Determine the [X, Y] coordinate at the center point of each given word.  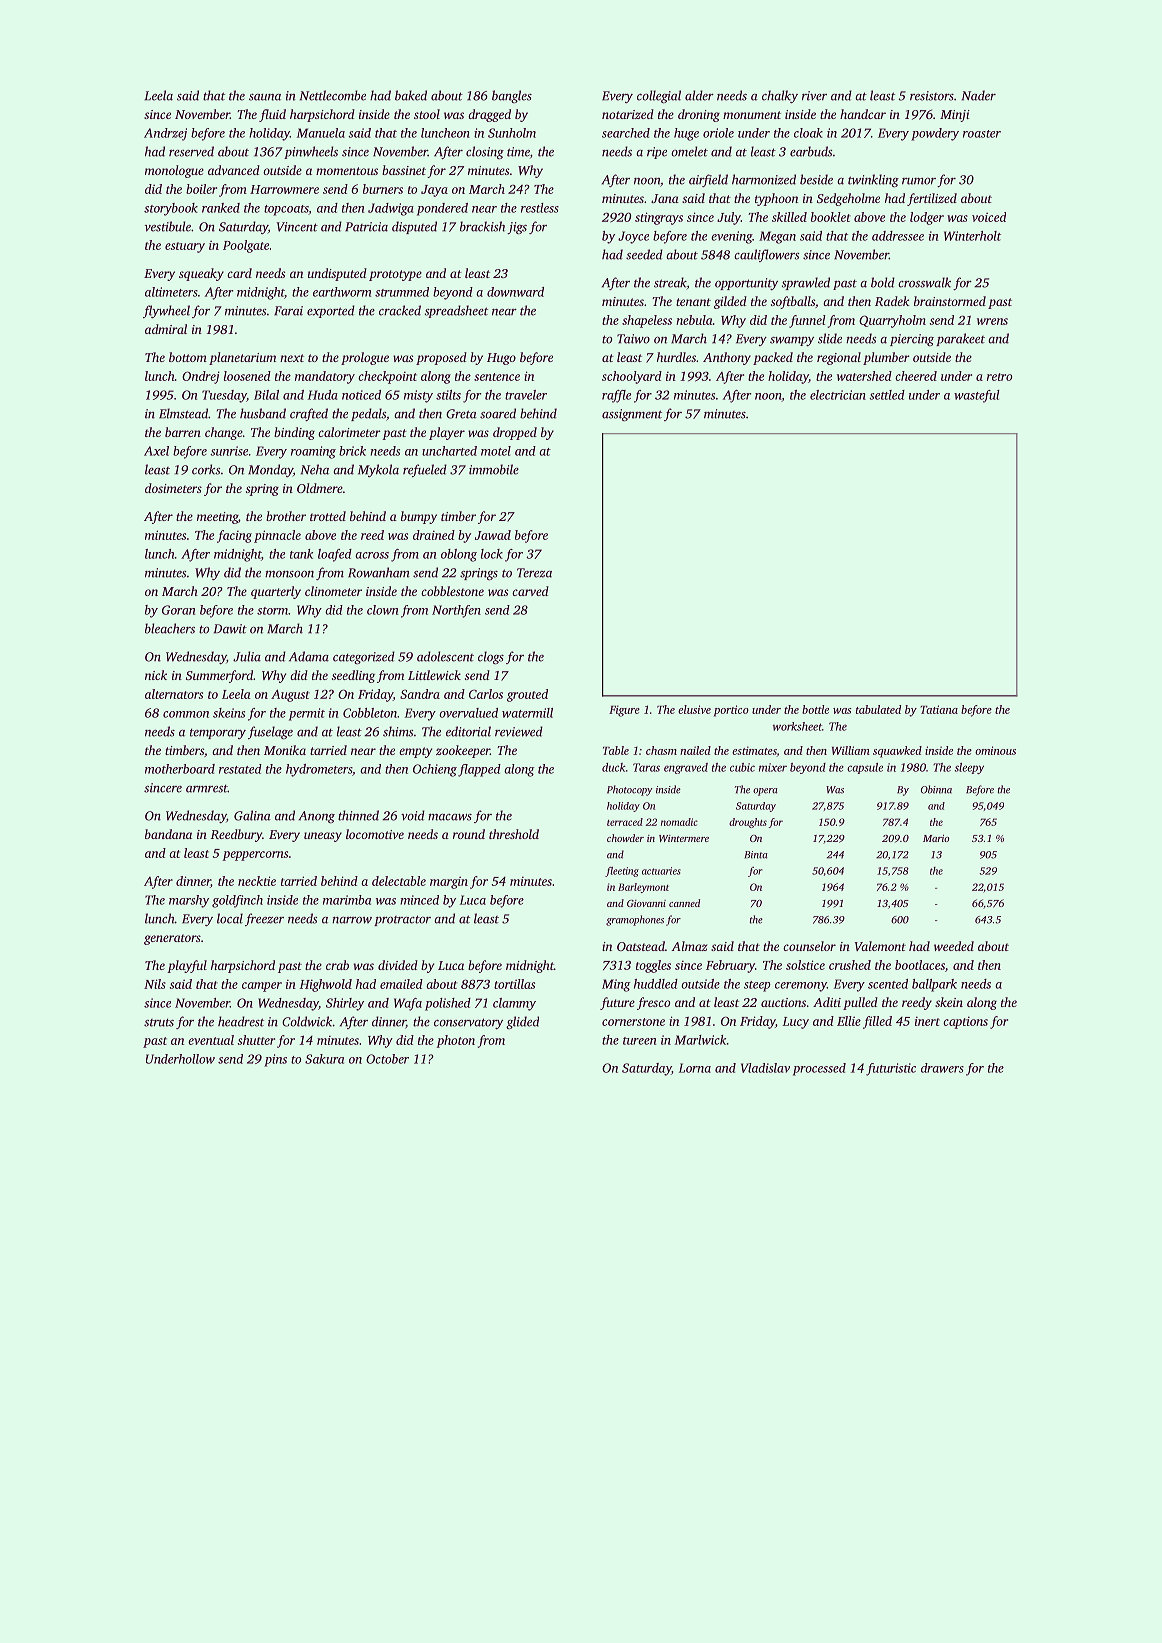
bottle [815, 709]
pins [275, 1060]
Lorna [695, 1068]
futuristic [891, 1069]
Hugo [501, 359]
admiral [166, 329]
